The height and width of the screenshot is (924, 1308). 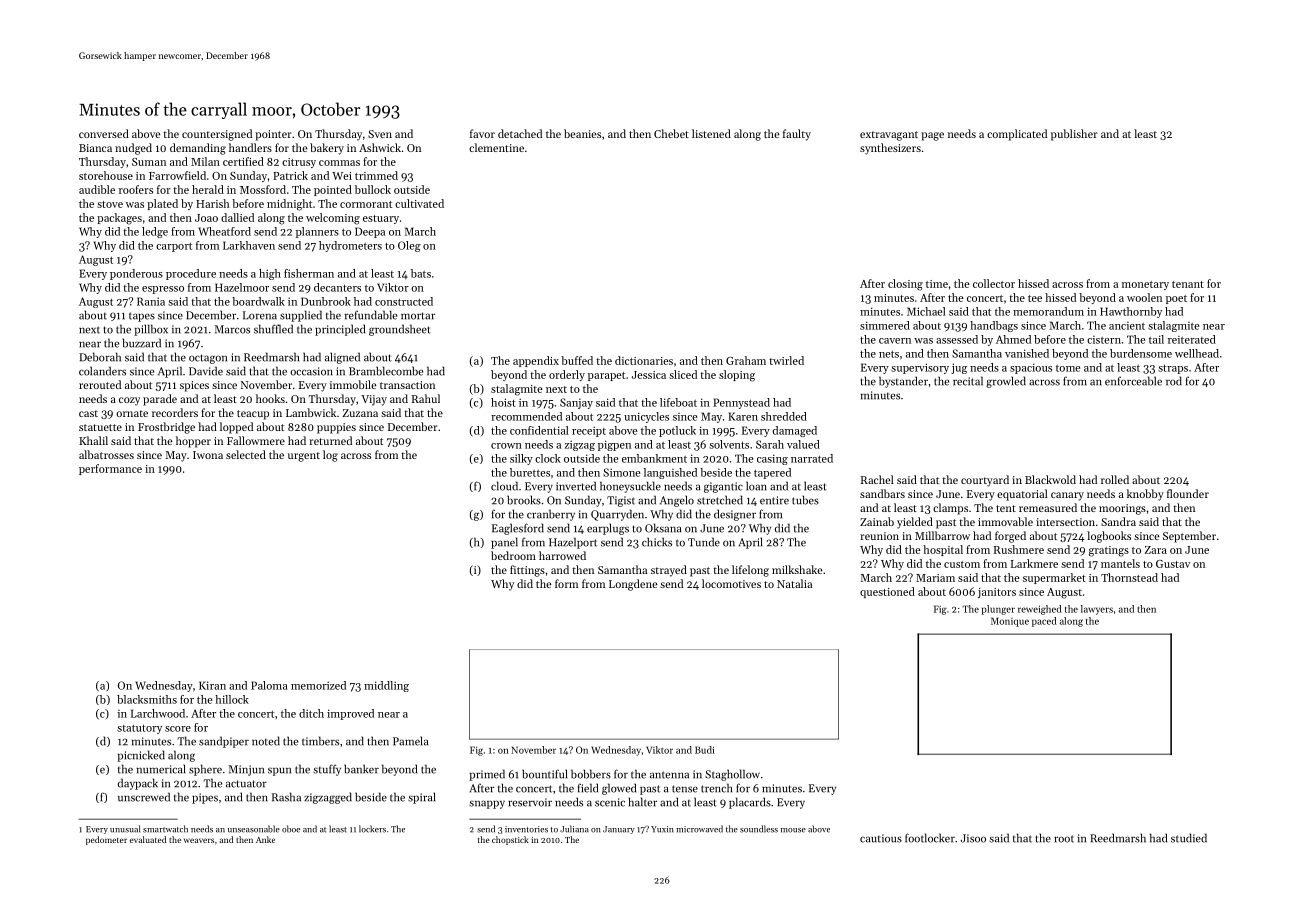 I want to click on urgent, so click(x=304, y=457).
